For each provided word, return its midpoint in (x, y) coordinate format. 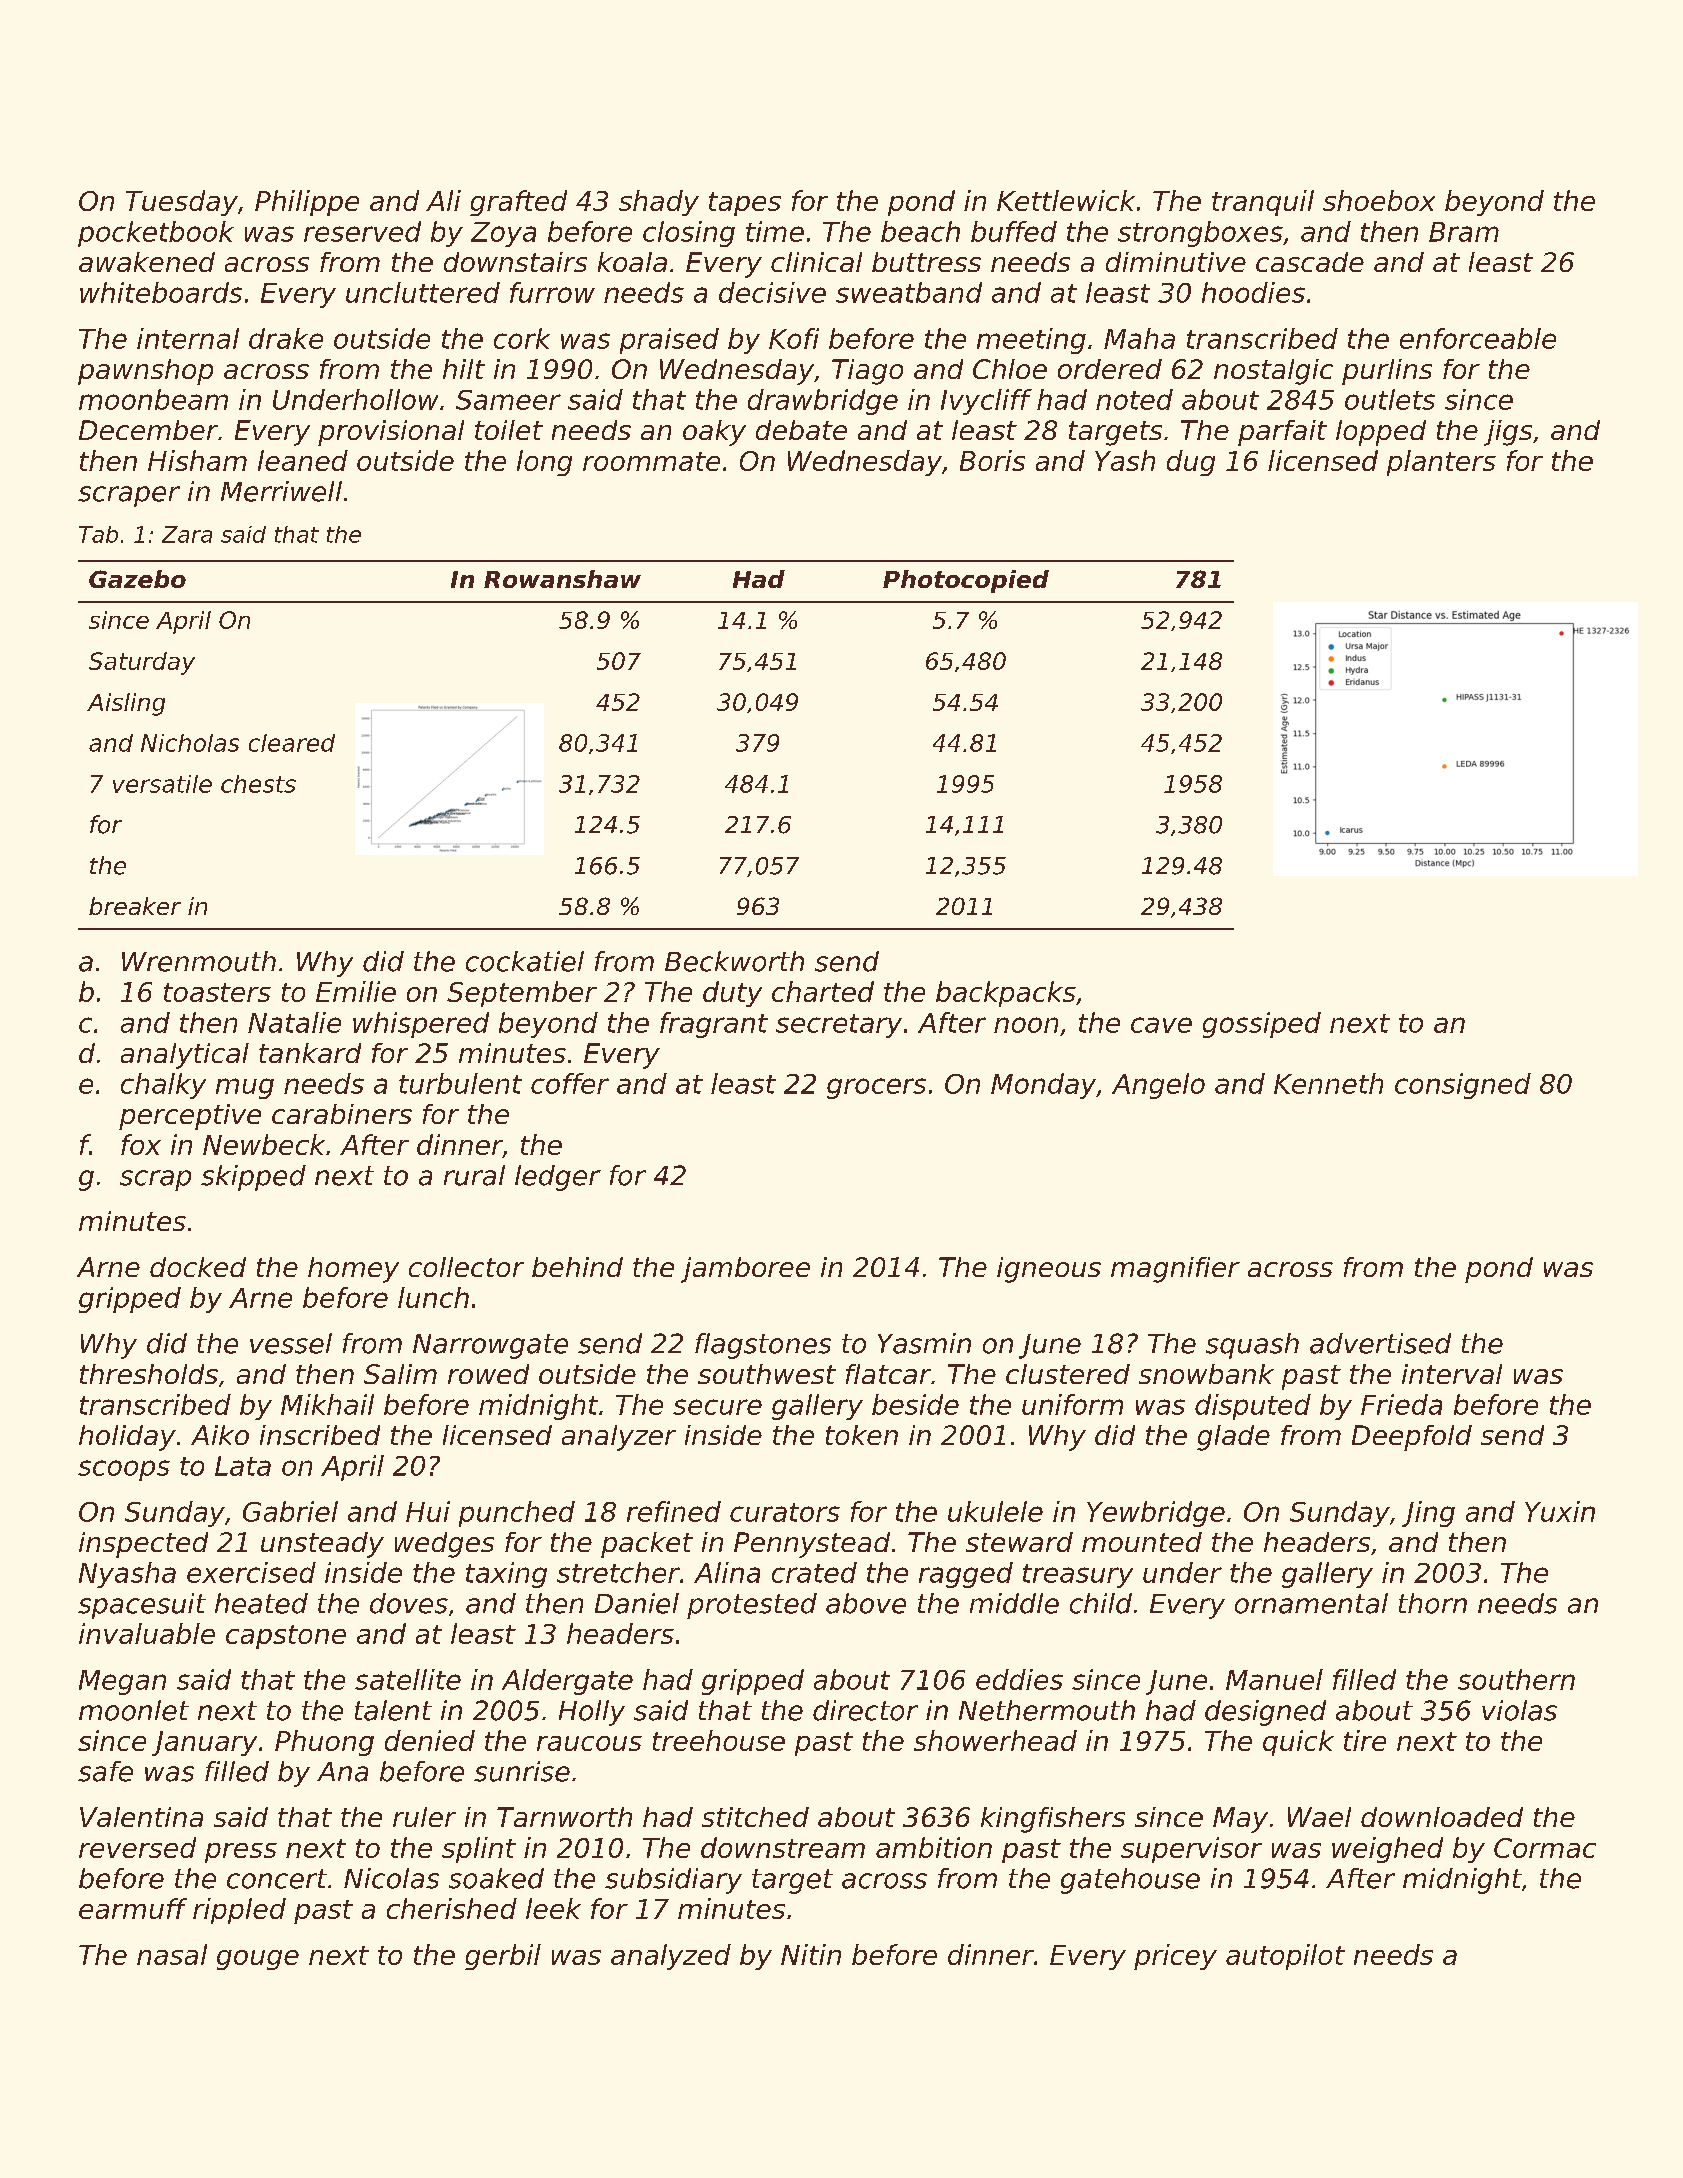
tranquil (1263, 203)
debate (801, 430)
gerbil (503, 1957)
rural (474, 1175)
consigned (1463, 1086)
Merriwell (281, 491)
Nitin (811, 1954)
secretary (839, 1026)
